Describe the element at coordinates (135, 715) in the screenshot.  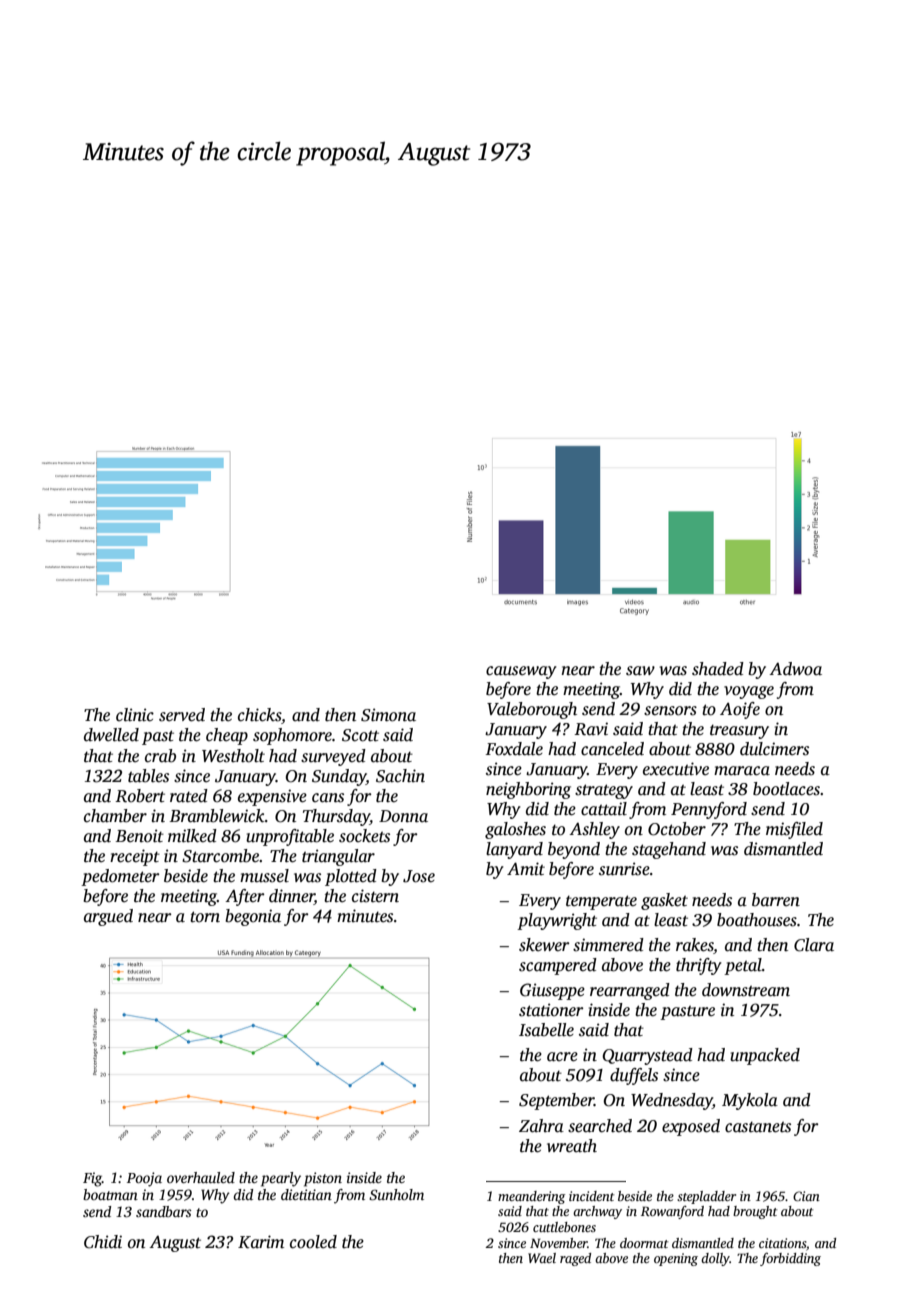
I see `clinic` at that location.
